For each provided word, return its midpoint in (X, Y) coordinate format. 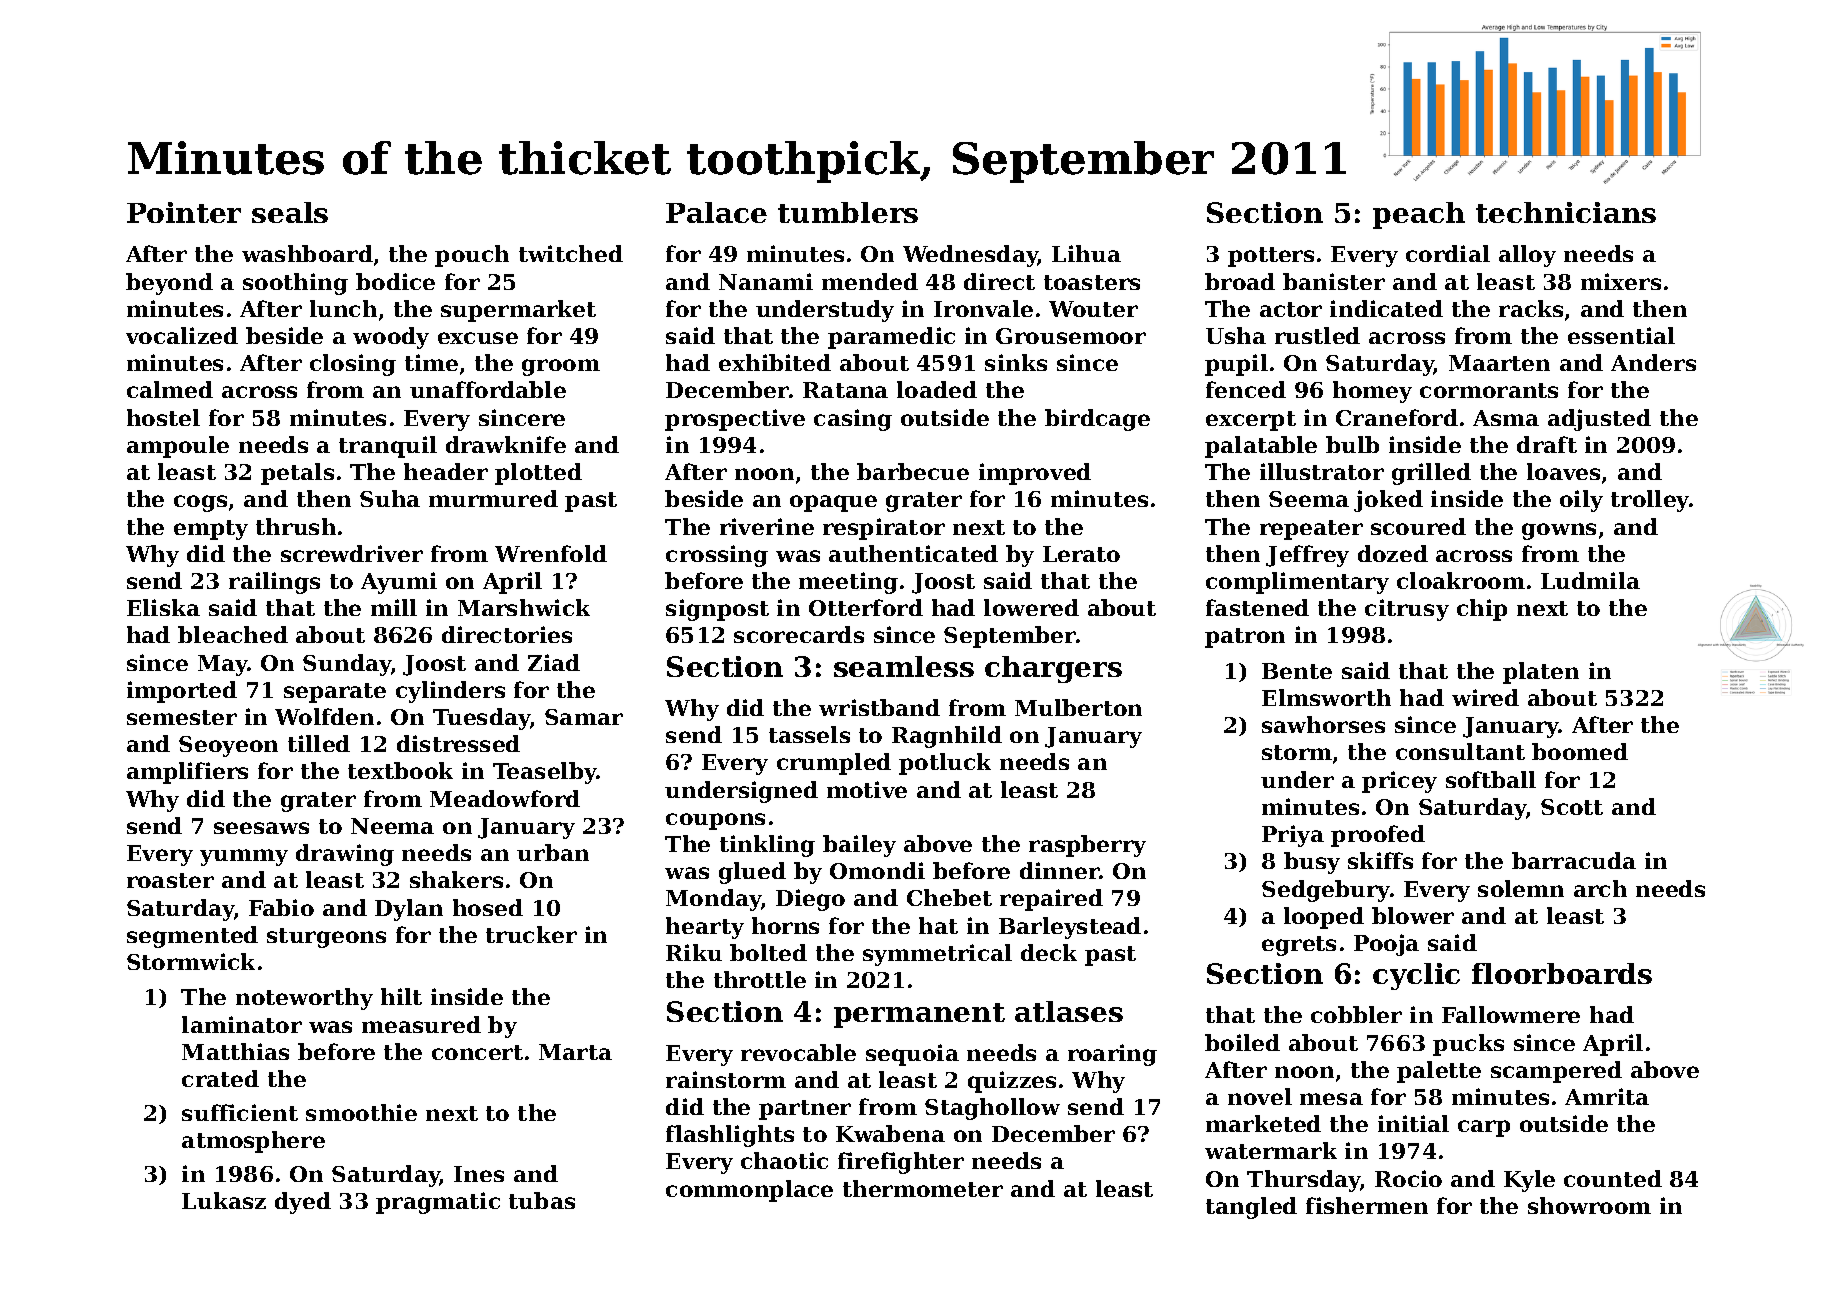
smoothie (361, 1112)
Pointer (184, 212)
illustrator (1322, 471)
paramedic (891, 338)
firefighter (901, 1163)
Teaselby (545, 773)
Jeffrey (1307, 556)
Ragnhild (947, 737)
